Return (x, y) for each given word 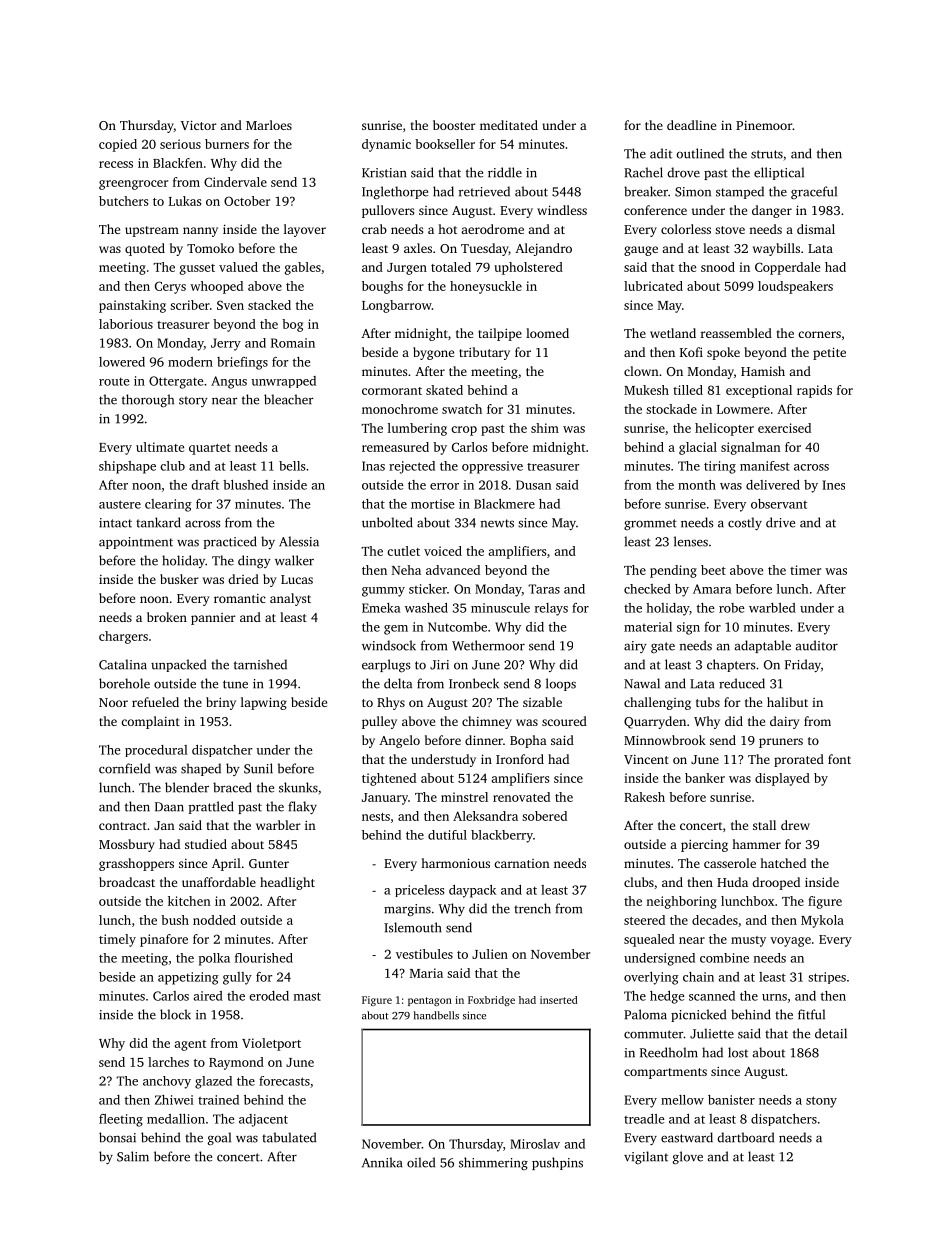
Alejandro (543, 249)
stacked (269, 305)
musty (748, 941)
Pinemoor (764, 125)
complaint (150, 722)
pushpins (557, 1163)
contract (123, 826)
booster (454, 125)
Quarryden (655, 722)
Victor (199, 125)
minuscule (500, 608)
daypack (472, 891)
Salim (133, 1156)
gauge (641, 251)
